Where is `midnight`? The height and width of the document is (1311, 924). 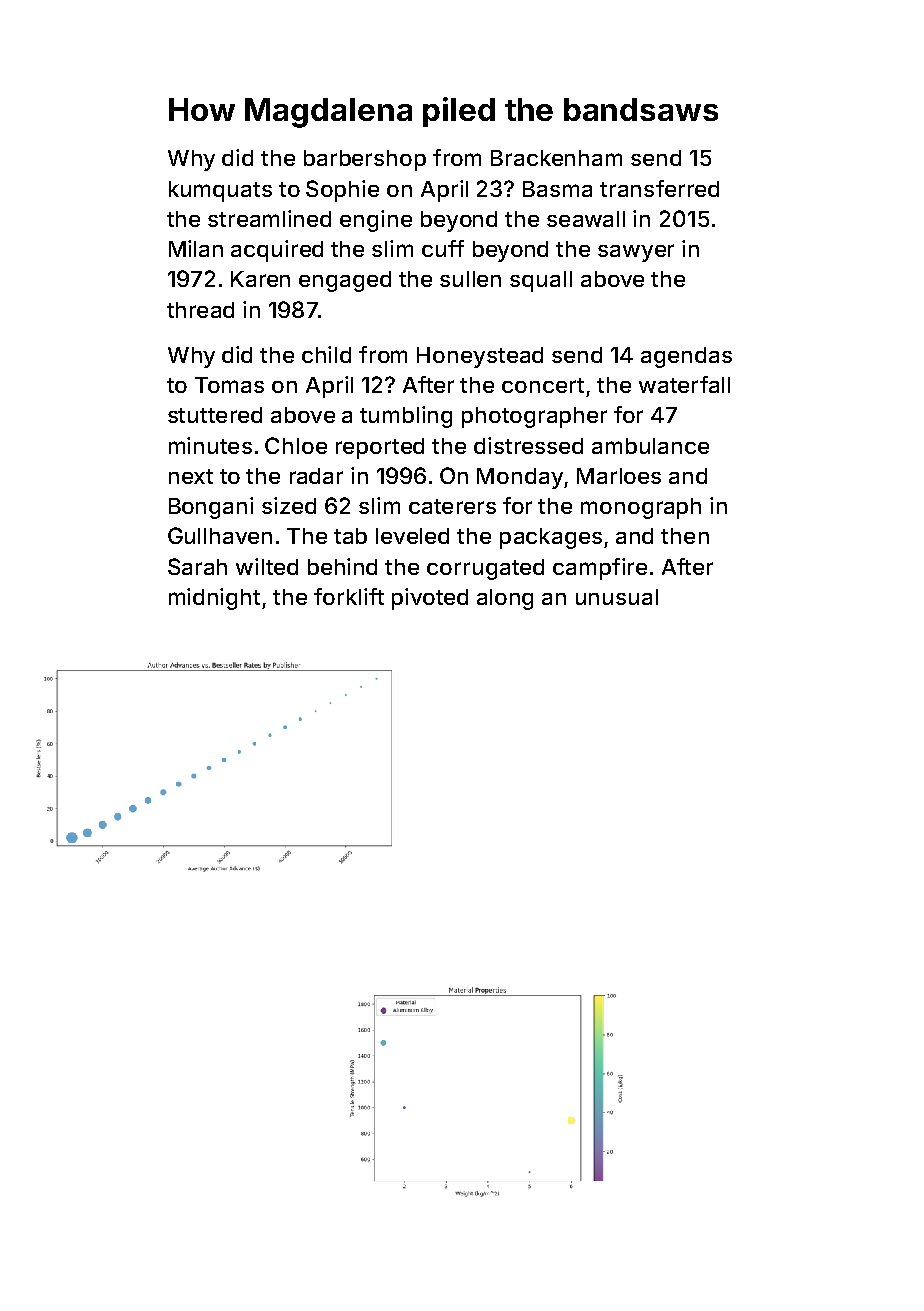 midnight is located at coordinates (214, 599).
